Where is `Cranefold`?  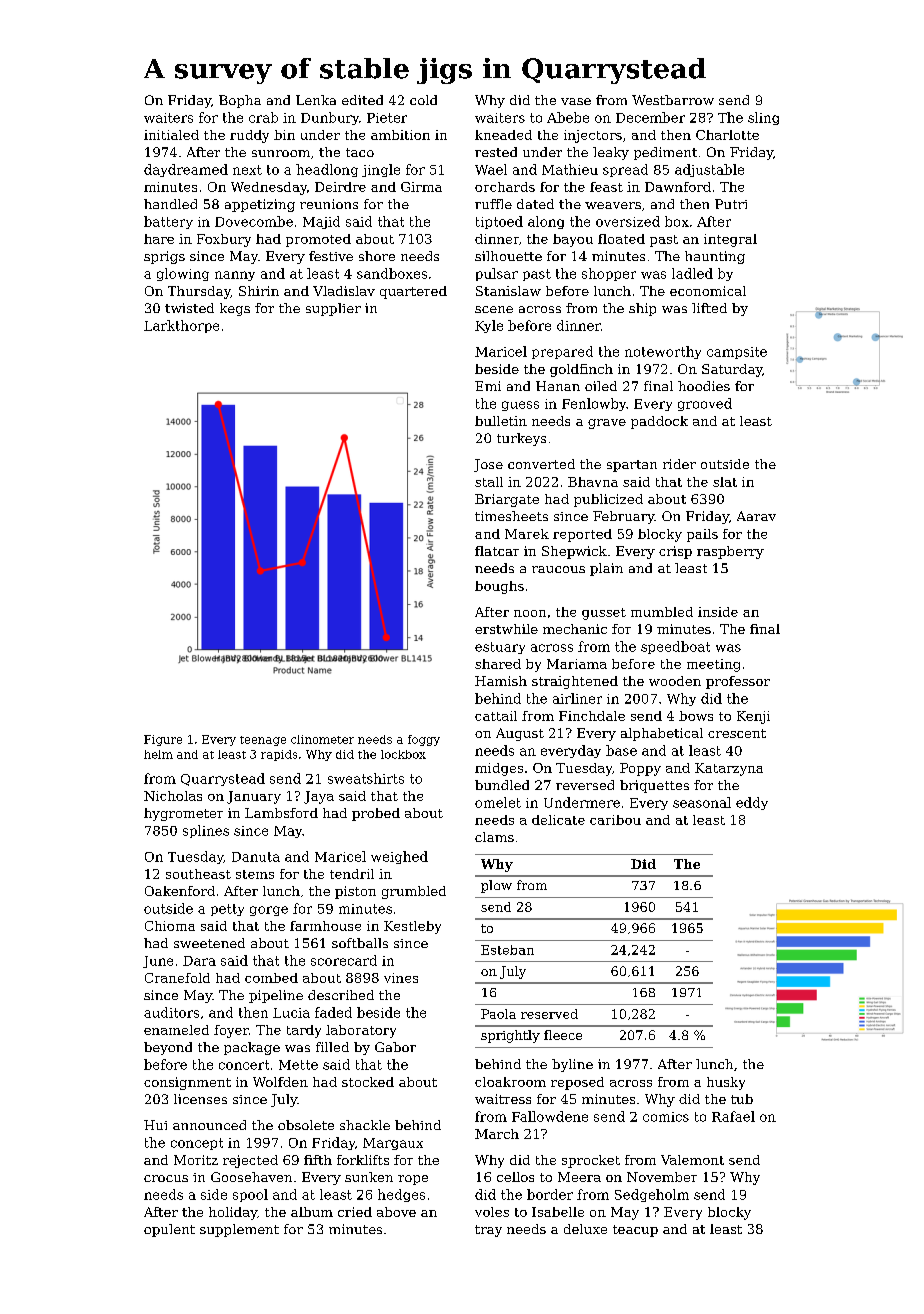 Cranefold is located at coordinates (177, 978).
